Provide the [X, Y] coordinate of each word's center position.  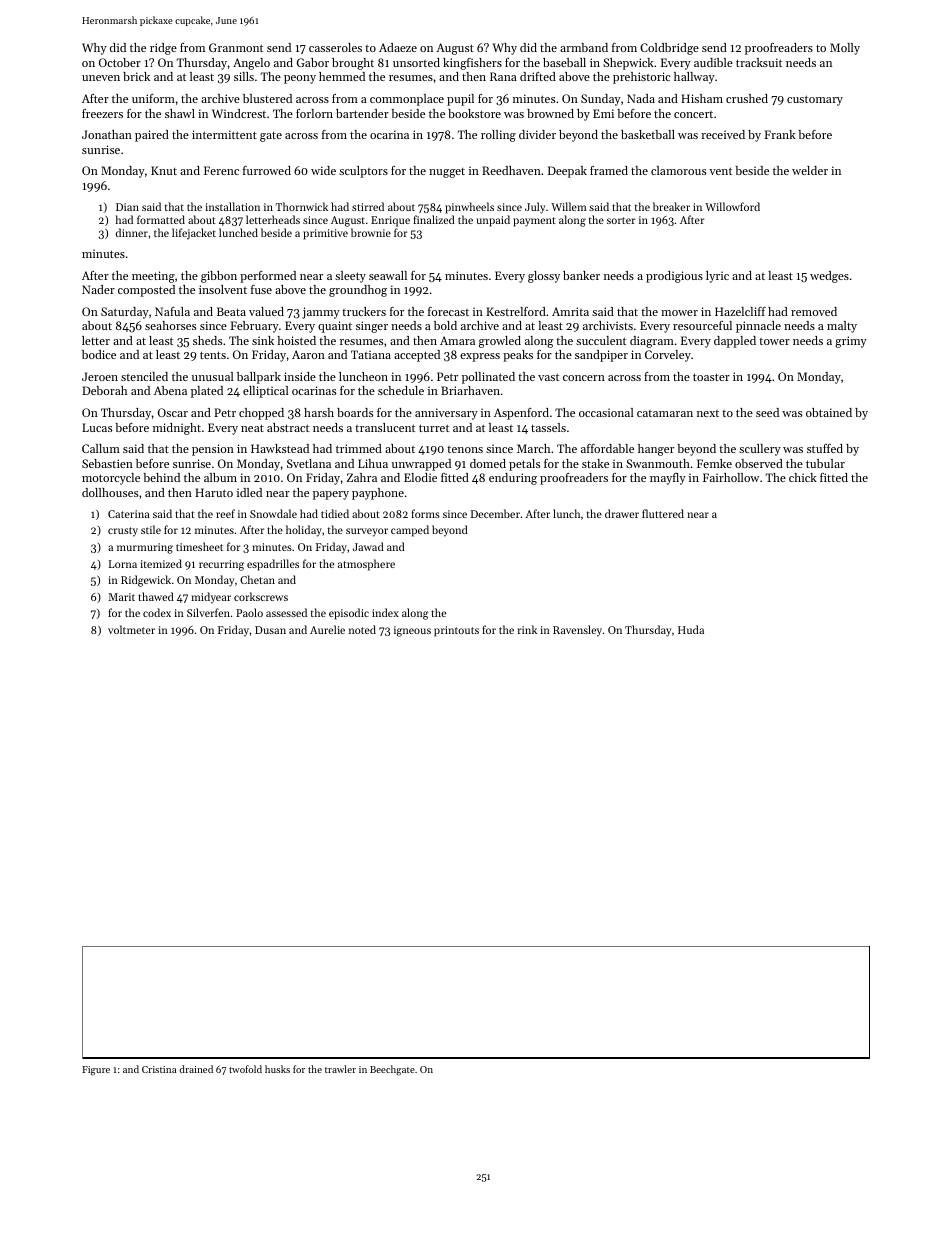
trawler [340, 1069]
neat [252, 428]
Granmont [236, 47]
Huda [691, 629]
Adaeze [398, 47]
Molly [845, 49]
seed [767, 412]
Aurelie [327, 629]
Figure [96, 1071]
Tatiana [371, 354]
